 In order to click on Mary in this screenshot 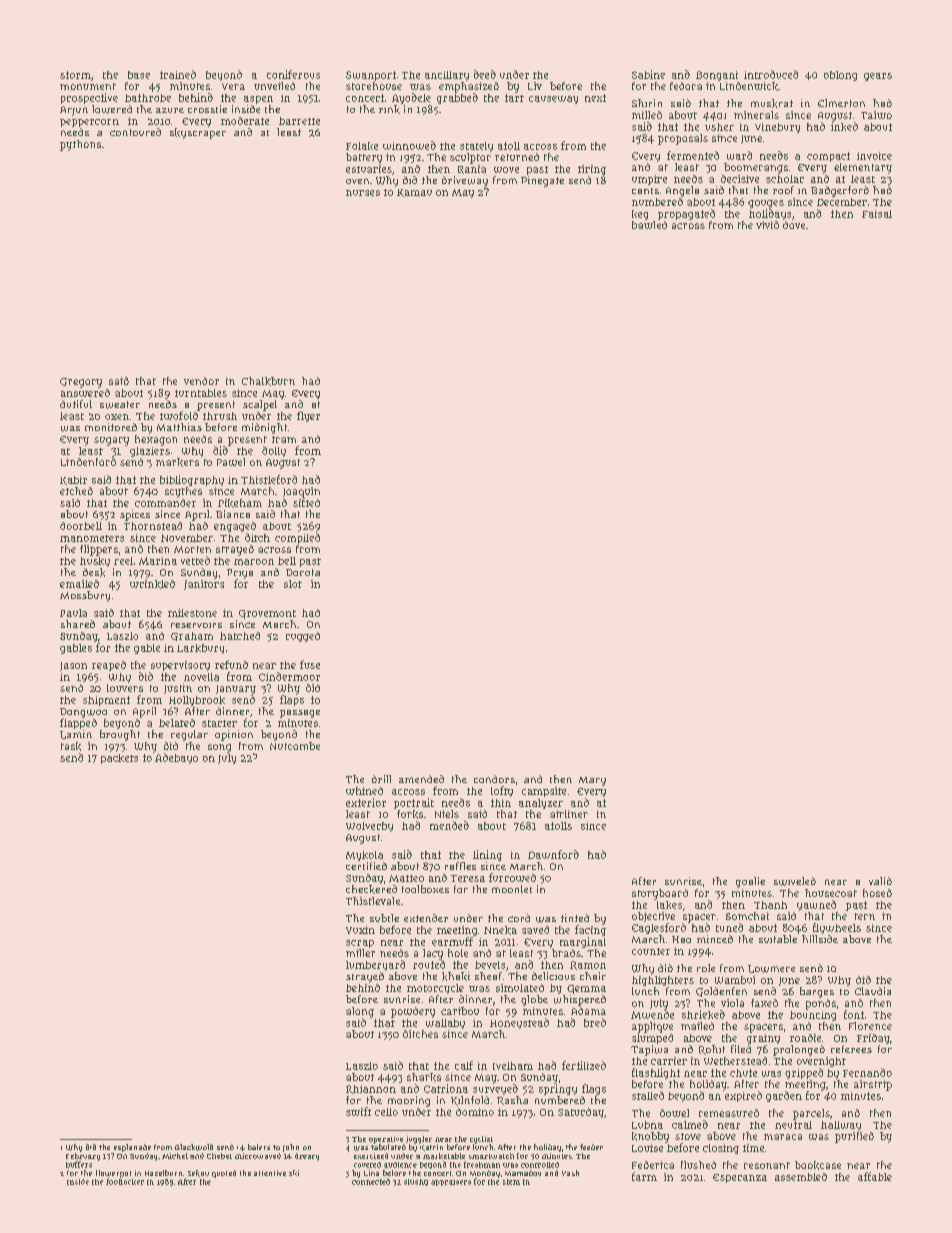, I will do `click(592, 781)`.
